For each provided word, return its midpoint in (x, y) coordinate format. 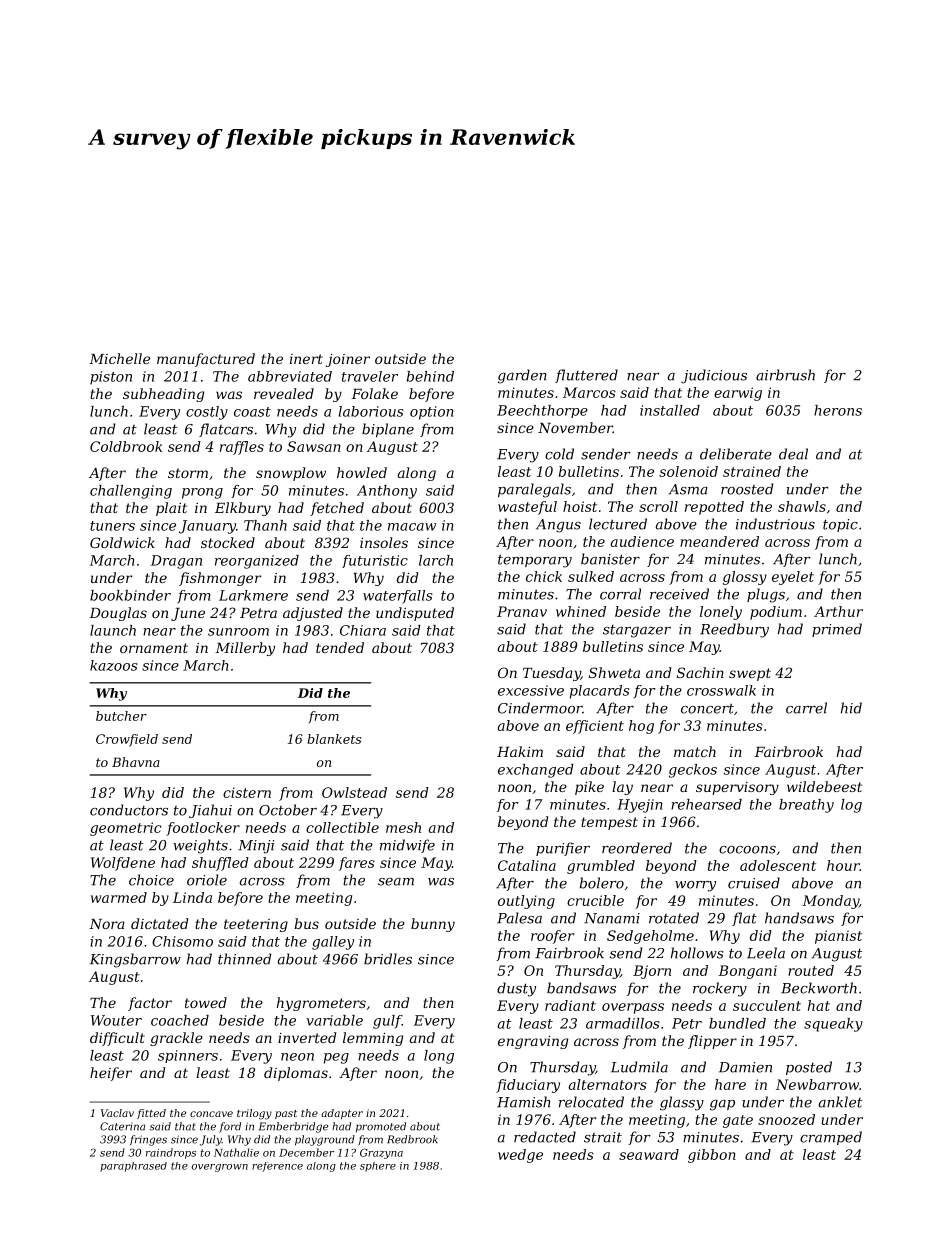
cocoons (747, 850)
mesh (403, 827)
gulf (387, 1022)
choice (151, 880)
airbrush (785, 375)
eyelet (793, 578)
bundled (737, 1023)
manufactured (206, 360)
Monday (830, 902)
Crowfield (127, 740)
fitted (151, 1114)
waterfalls (398, 596)
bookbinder (130, 595)
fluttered (586, 376)
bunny (433, 925)
